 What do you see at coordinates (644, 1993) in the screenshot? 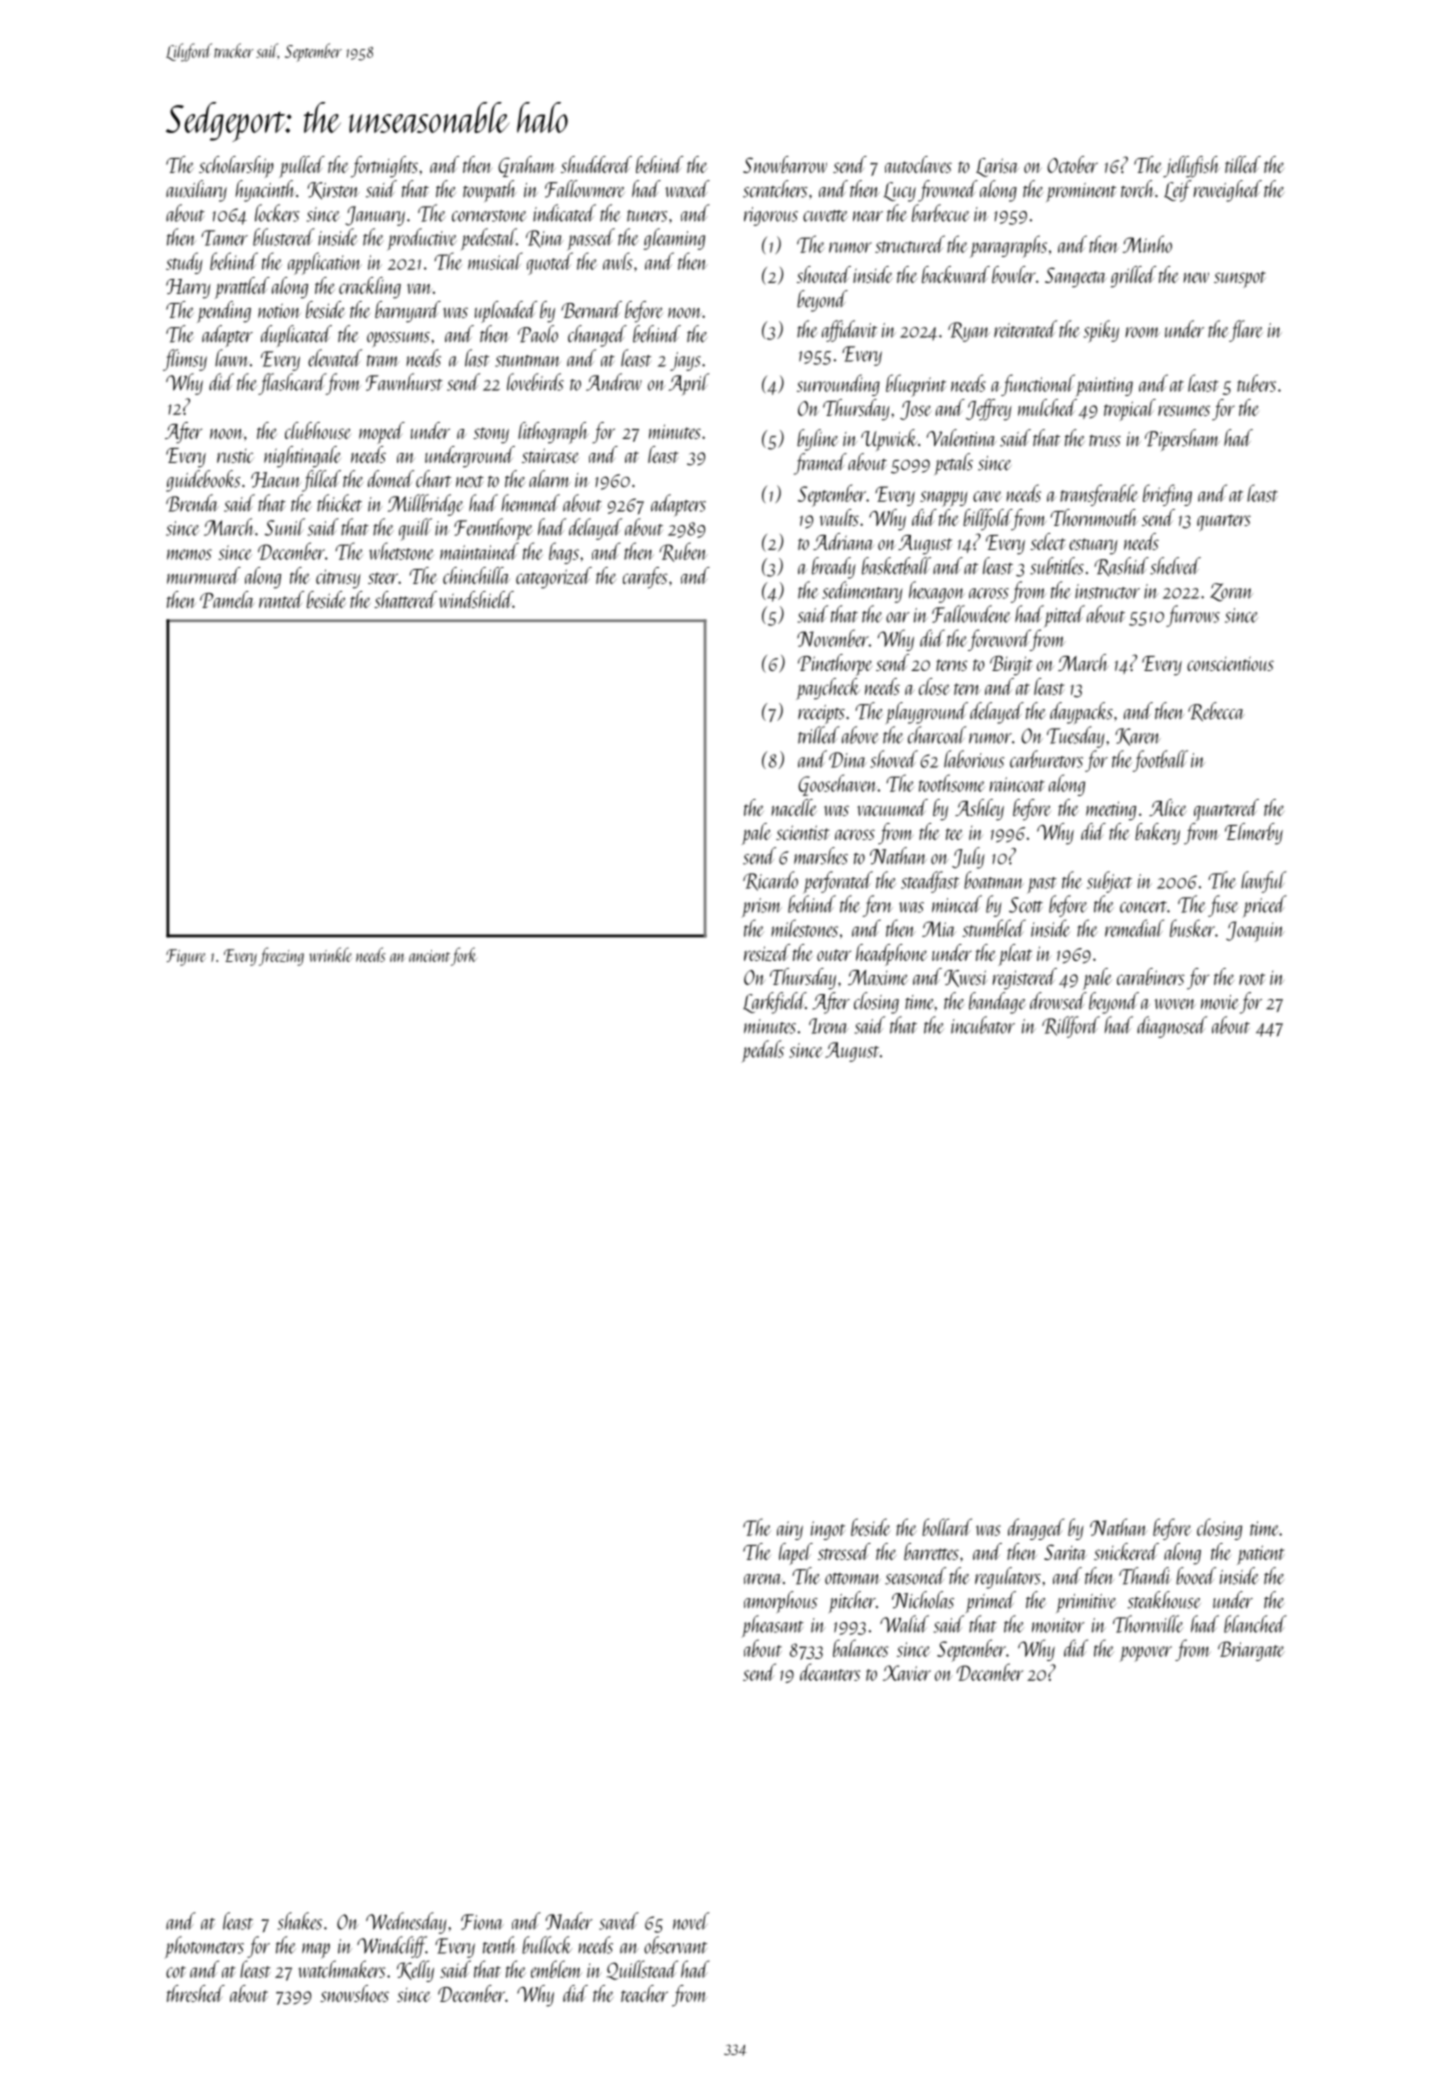
I see `teacher` at bounding box center [644, 1993].
